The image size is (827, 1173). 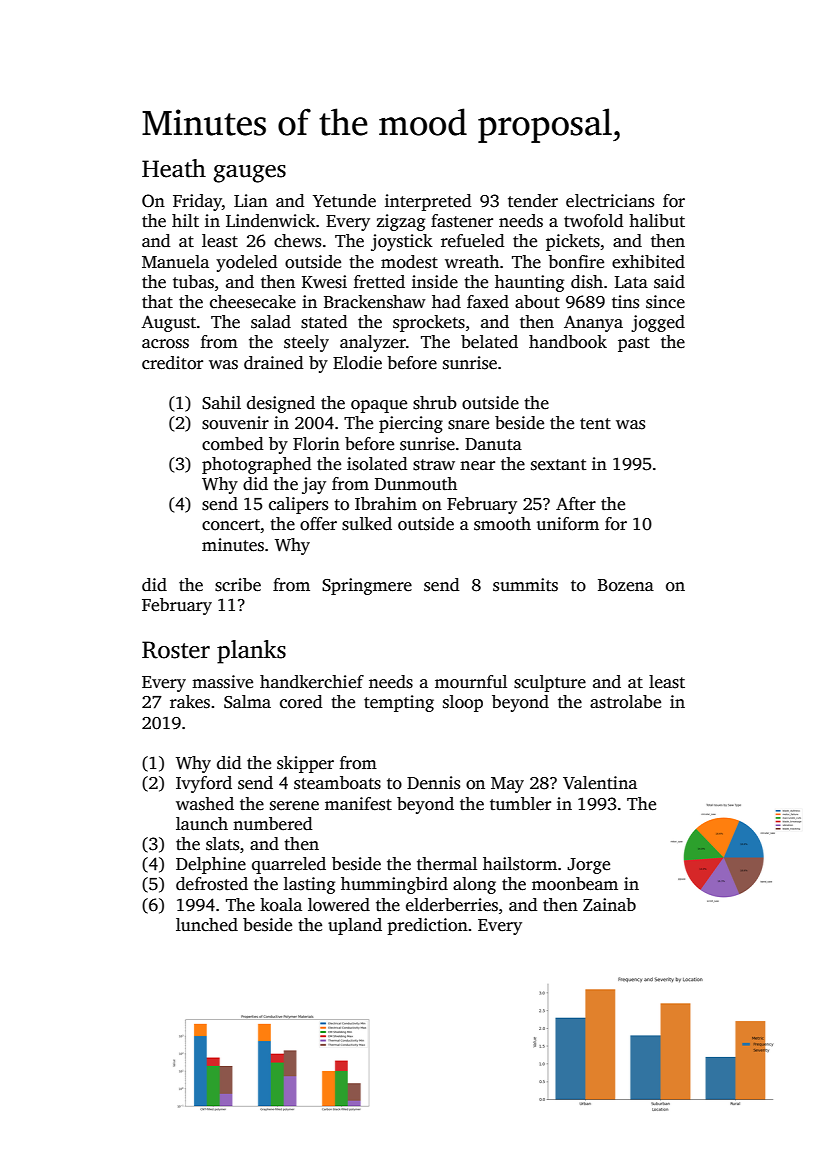 I want to click on interpreted, so click(x=428, y=202).
